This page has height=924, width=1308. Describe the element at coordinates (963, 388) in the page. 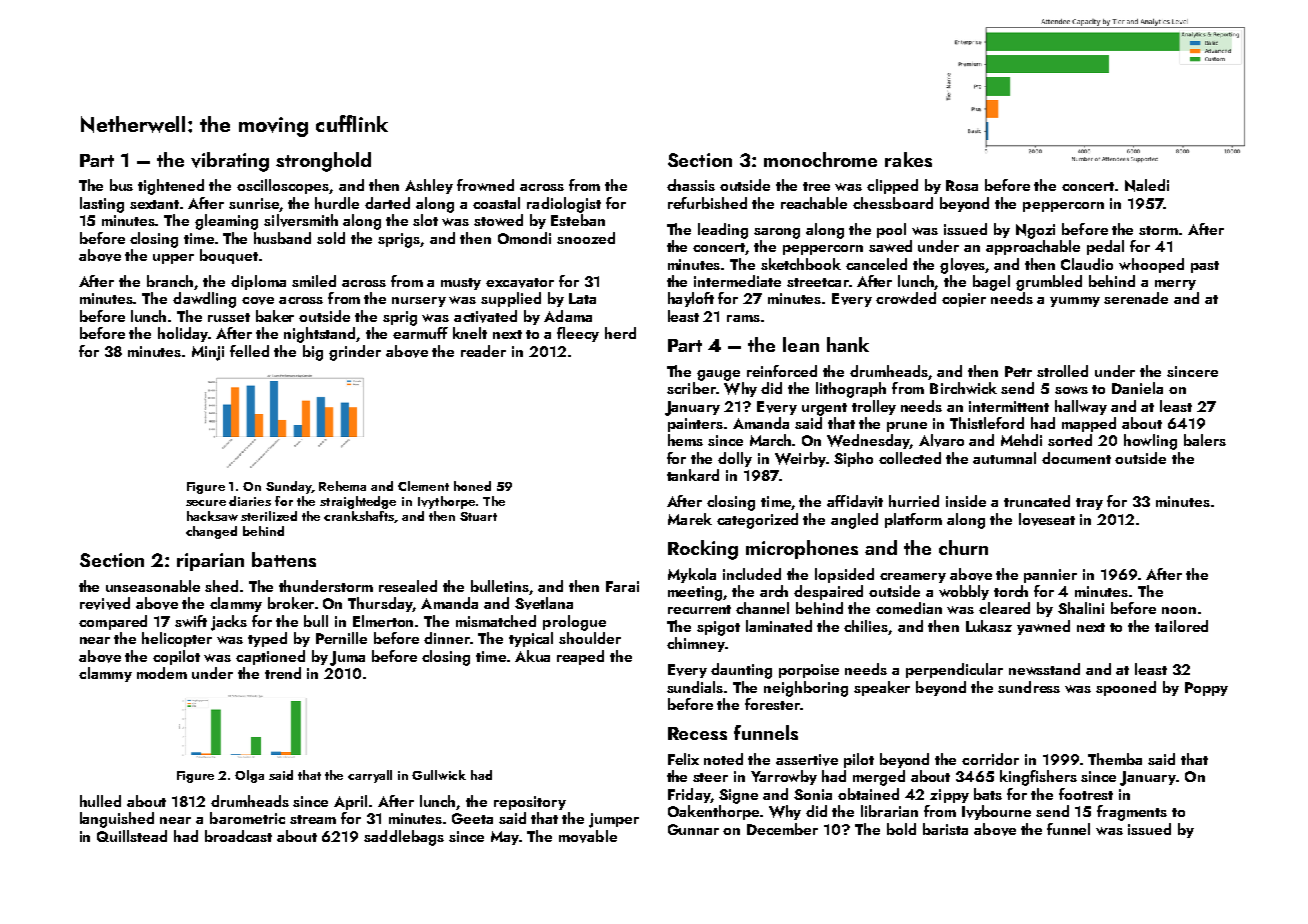

I see `Birchwick` at that location.
